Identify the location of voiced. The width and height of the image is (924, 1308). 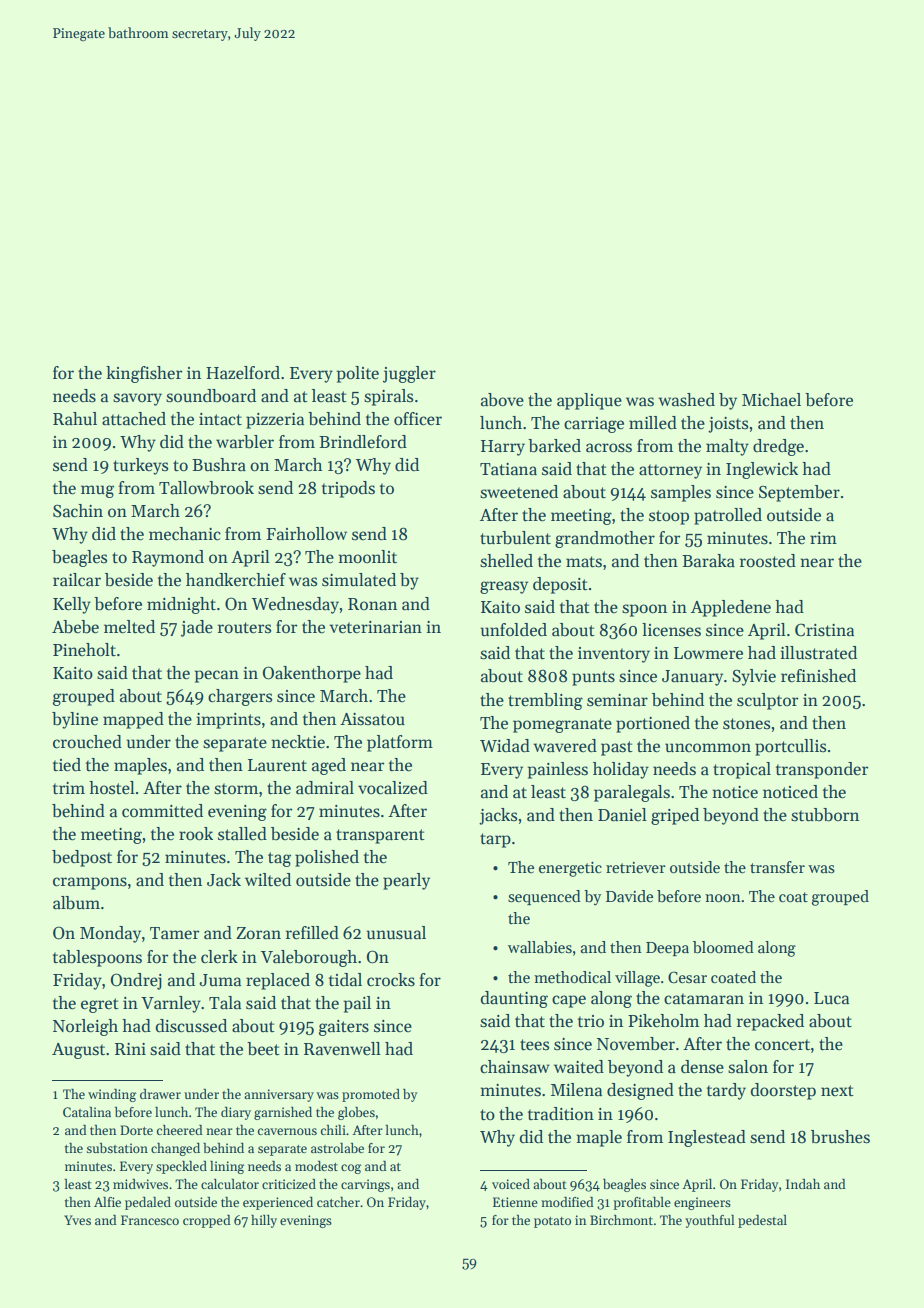
(511, 1184).
